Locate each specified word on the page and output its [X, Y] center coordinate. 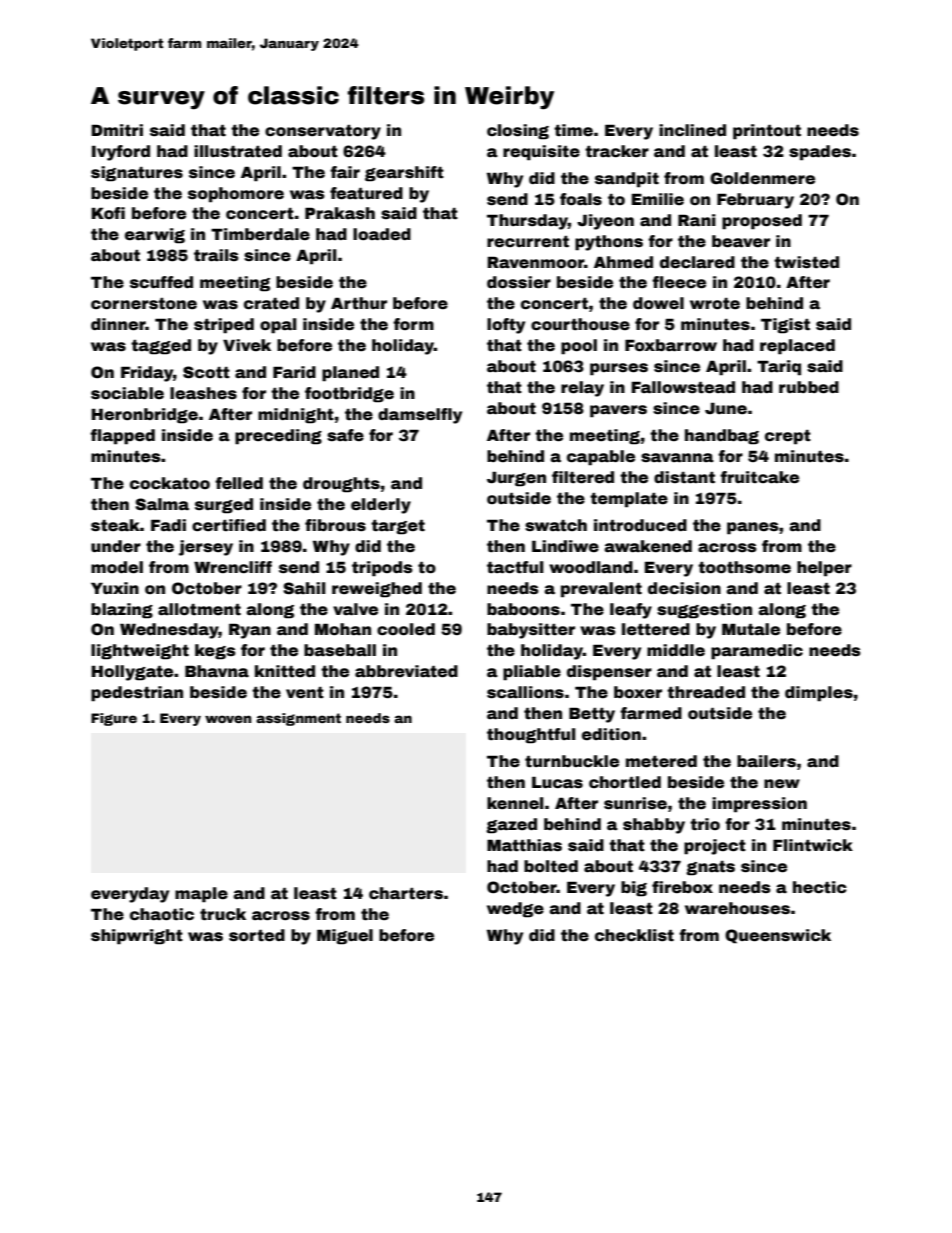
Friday [147, 374]
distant [684, 477]
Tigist [785, 326]
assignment [298, 719]
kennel [515, 803]
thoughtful [531, 736]
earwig [155, 236]
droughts [341, 485]
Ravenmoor [535, 262]
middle [676, 650]
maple [201, 895]
